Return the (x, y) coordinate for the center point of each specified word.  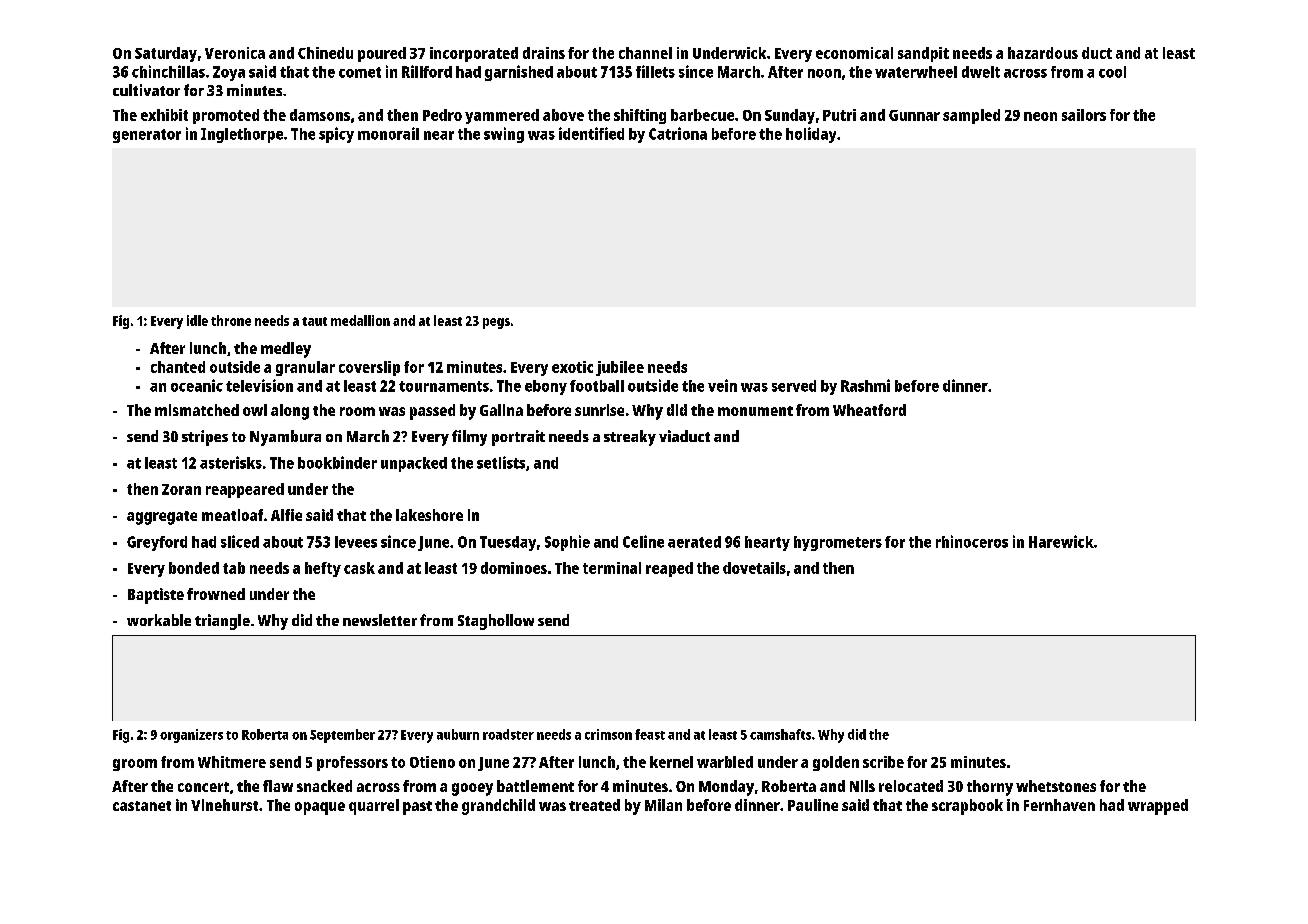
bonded (194, 568)
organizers (191, 736)
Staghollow (496, 622)
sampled (971, 116)
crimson (608, 734)
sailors (1084, 115)
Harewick (1061, 541)
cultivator (146, 90)
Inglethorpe (242, 135)
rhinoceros (972, 541)
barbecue (702, 115)
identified (591, 133)
